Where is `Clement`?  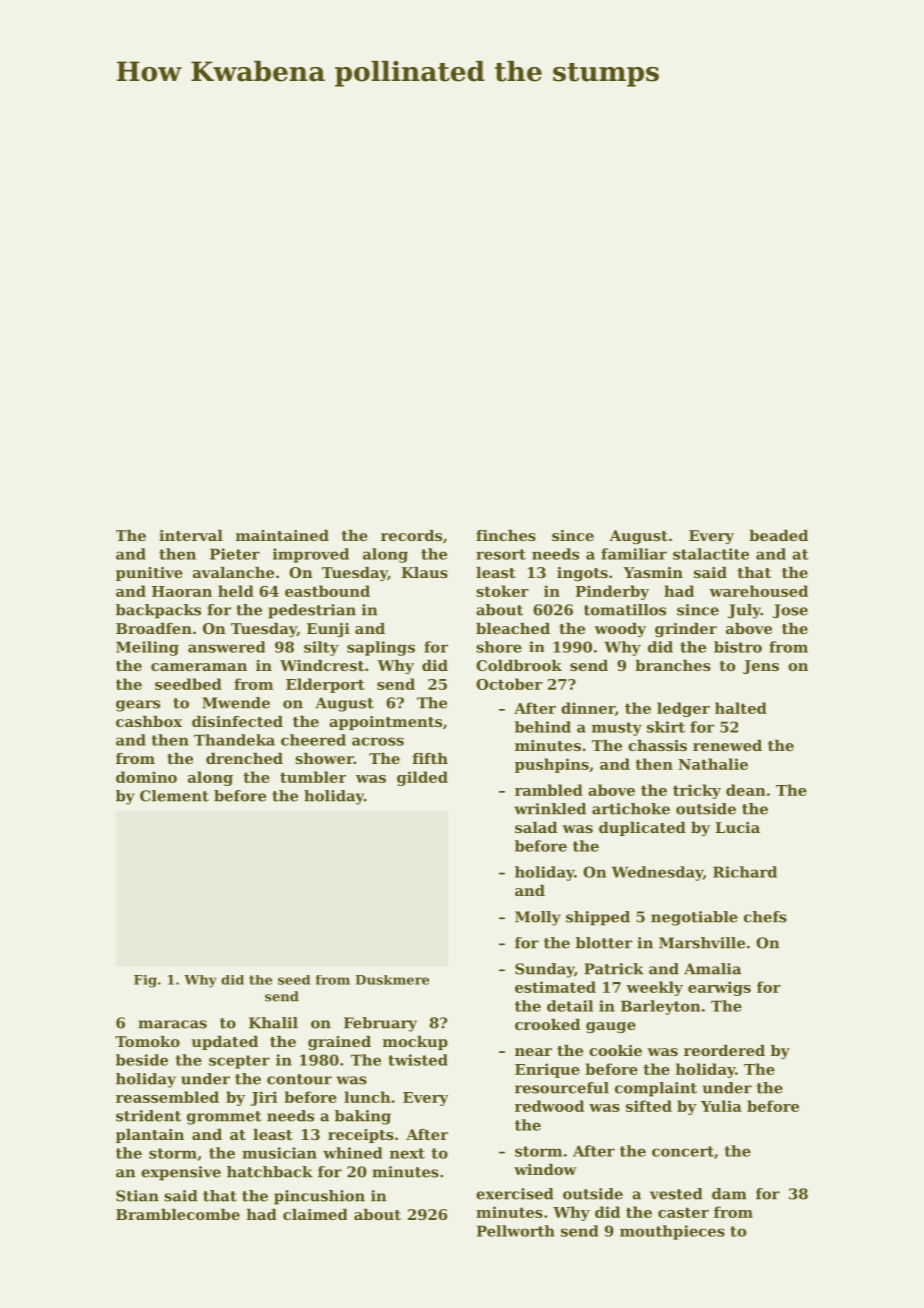 Clement is located at coordinates (174, 796).
